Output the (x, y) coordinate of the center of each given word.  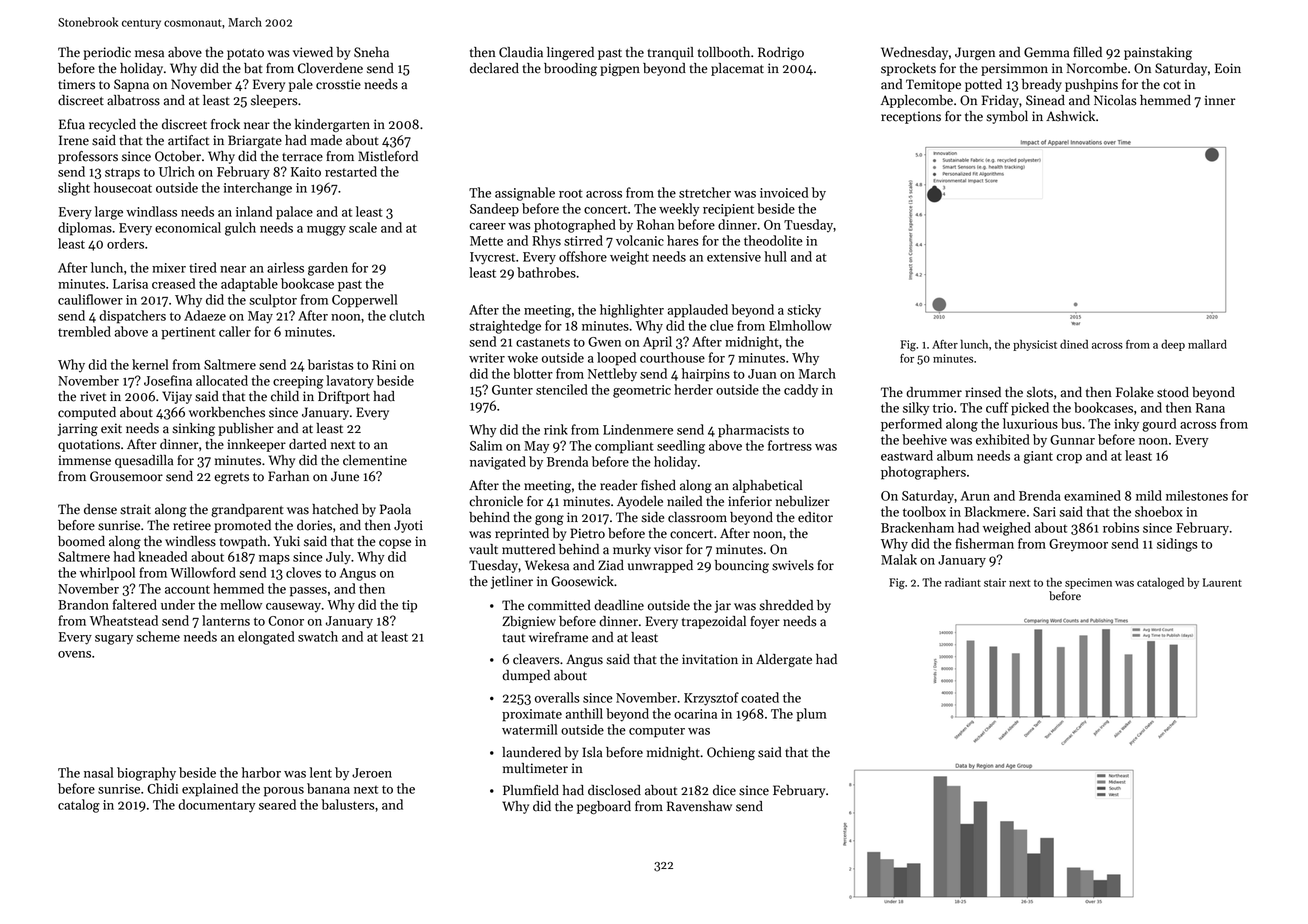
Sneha (371, 52)
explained (210, 790)
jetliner (512, 582)
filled (1087, 52)
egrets (231, 478)
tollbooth (724, 52)
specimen (1088, 583)
